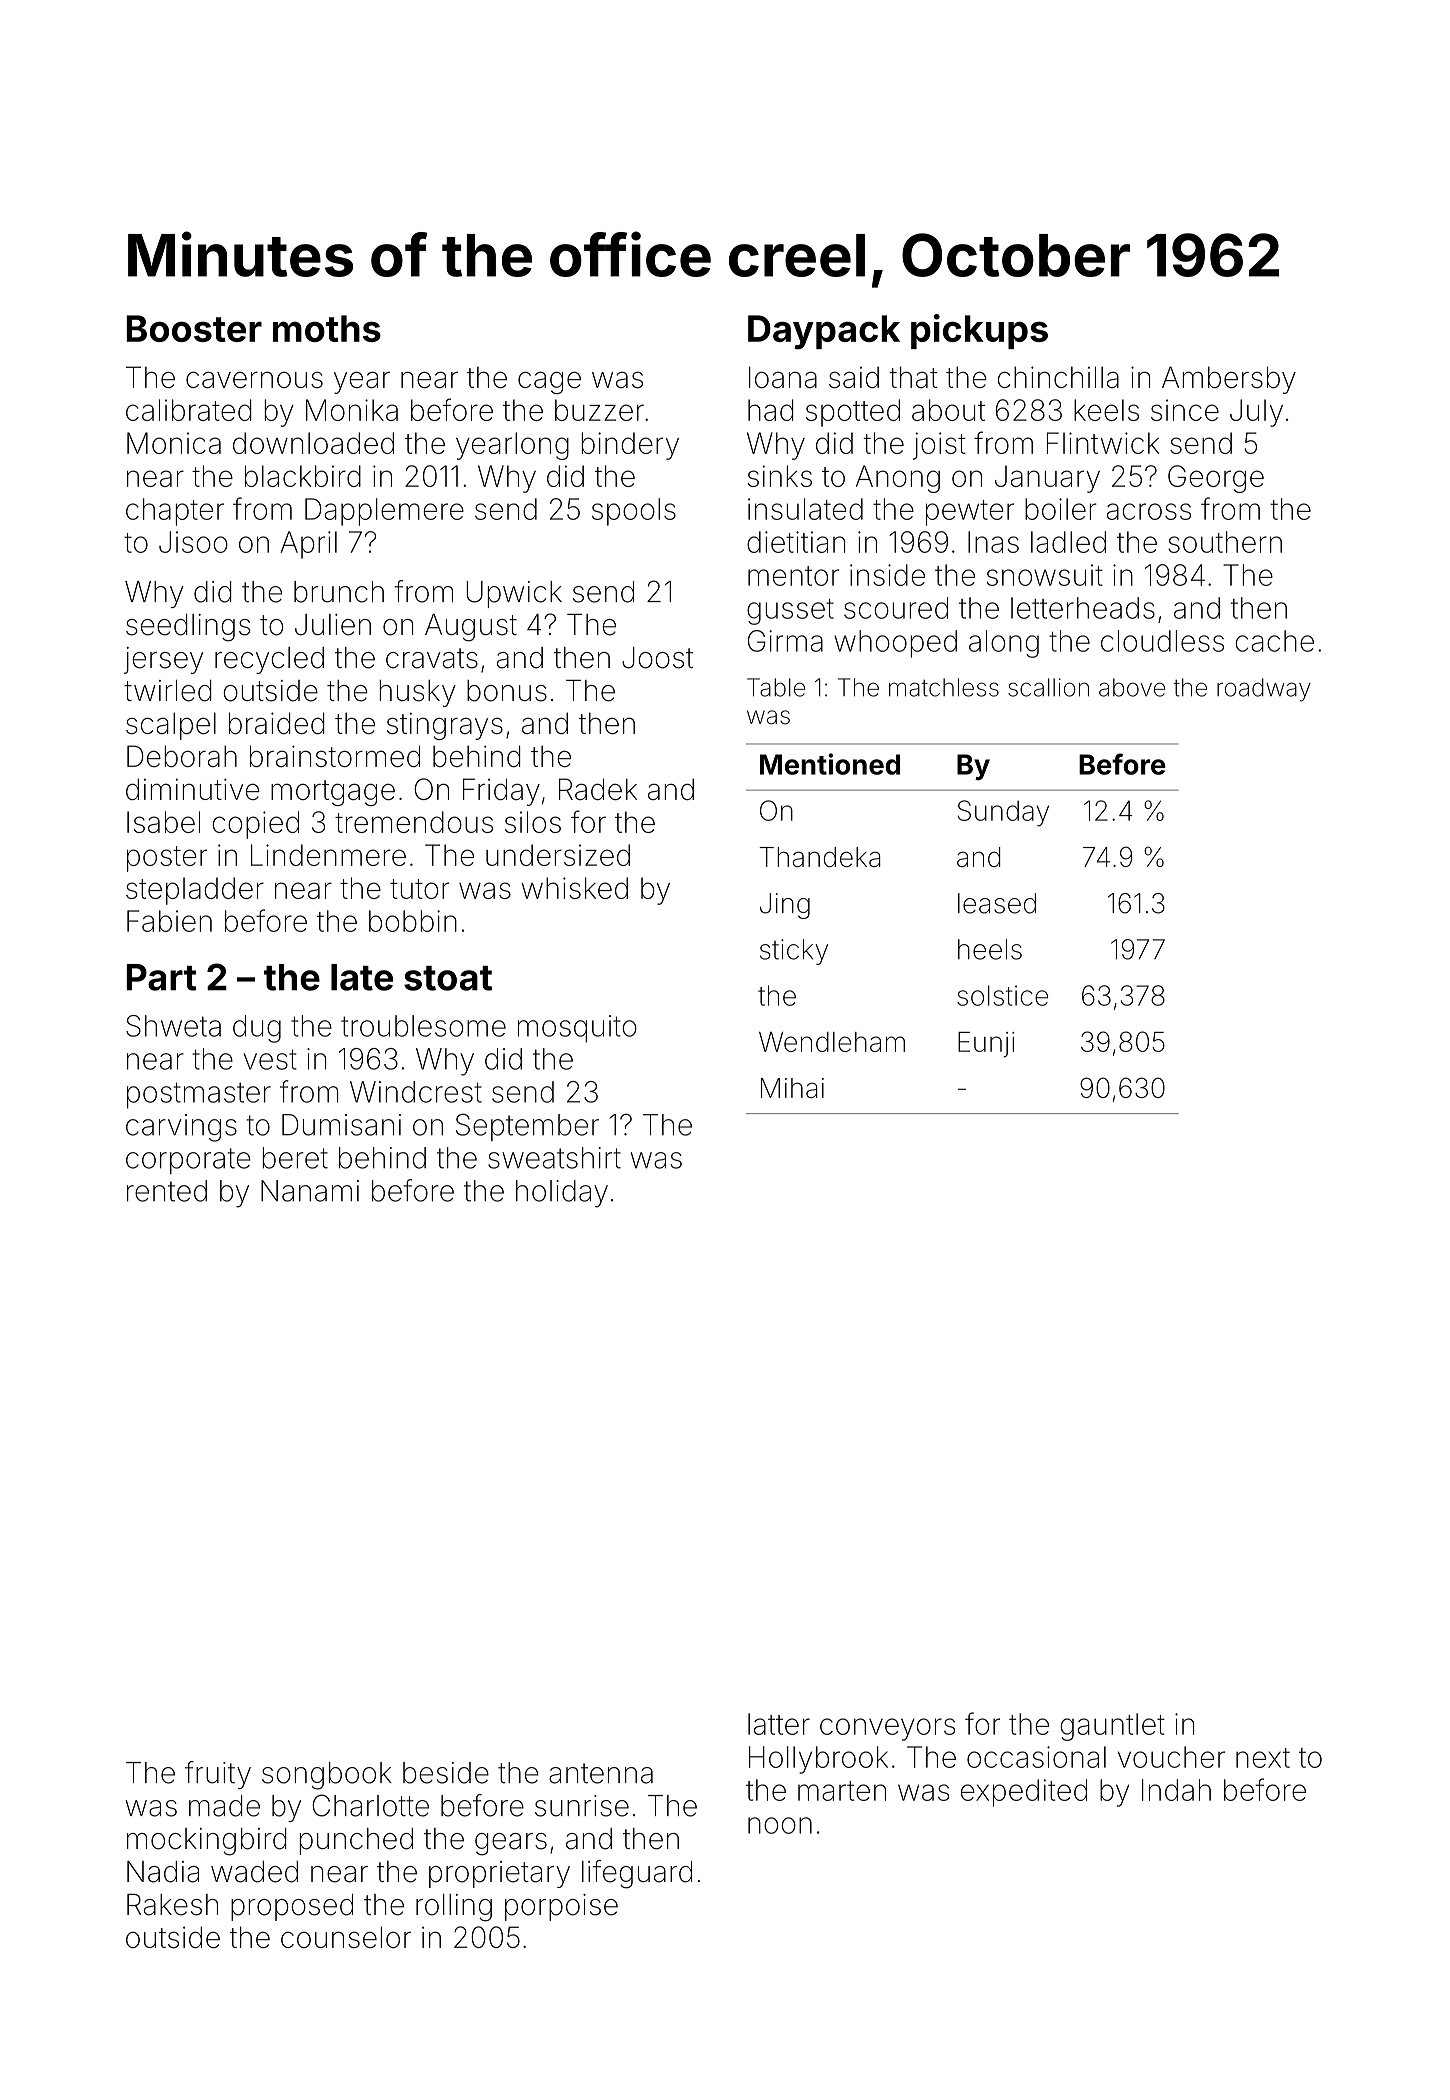 The image size is (1450, 2100). I want to click on sinks, so click(780, 476).
